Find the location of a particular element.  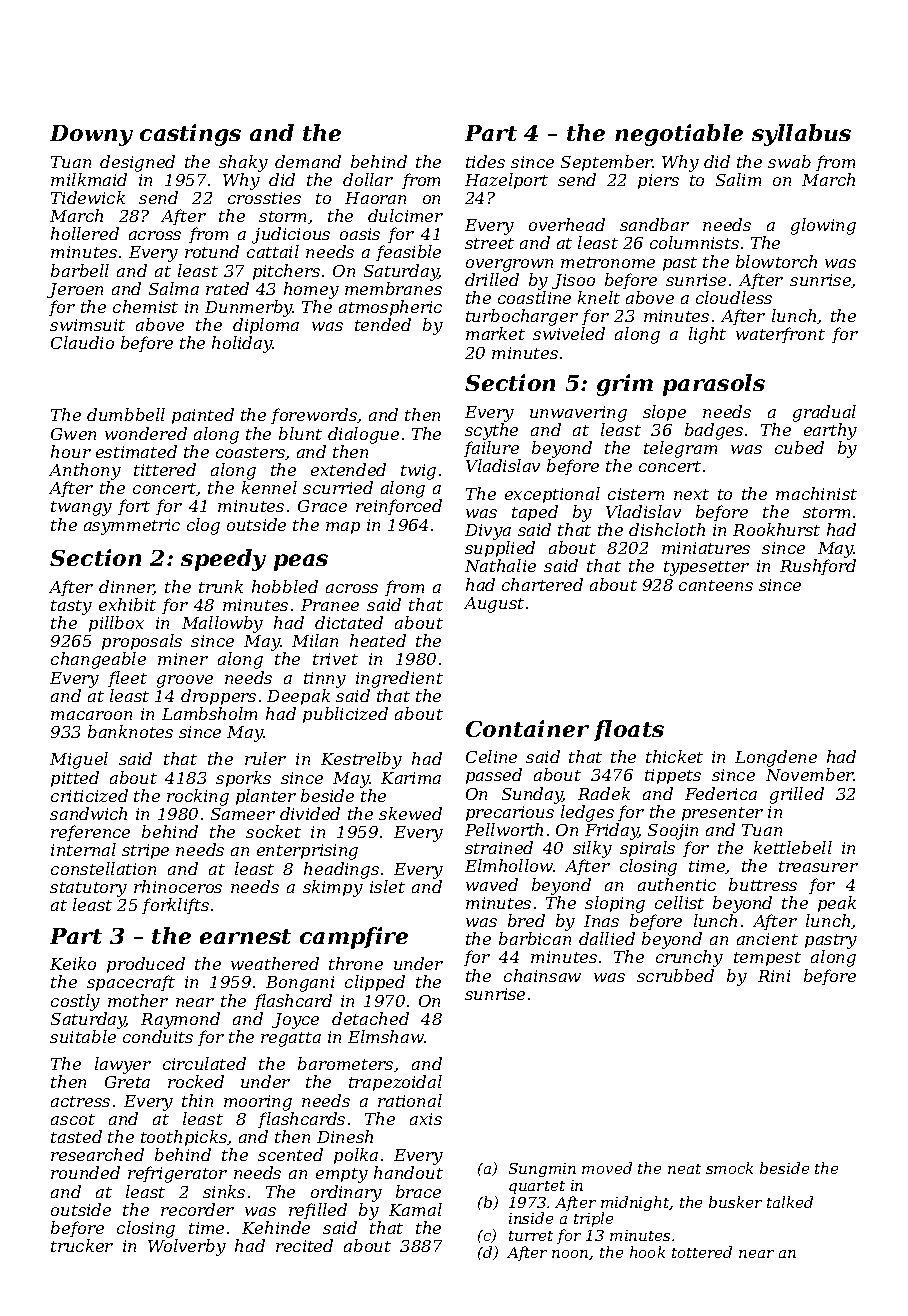

light is located at coordinates (707, 335).
